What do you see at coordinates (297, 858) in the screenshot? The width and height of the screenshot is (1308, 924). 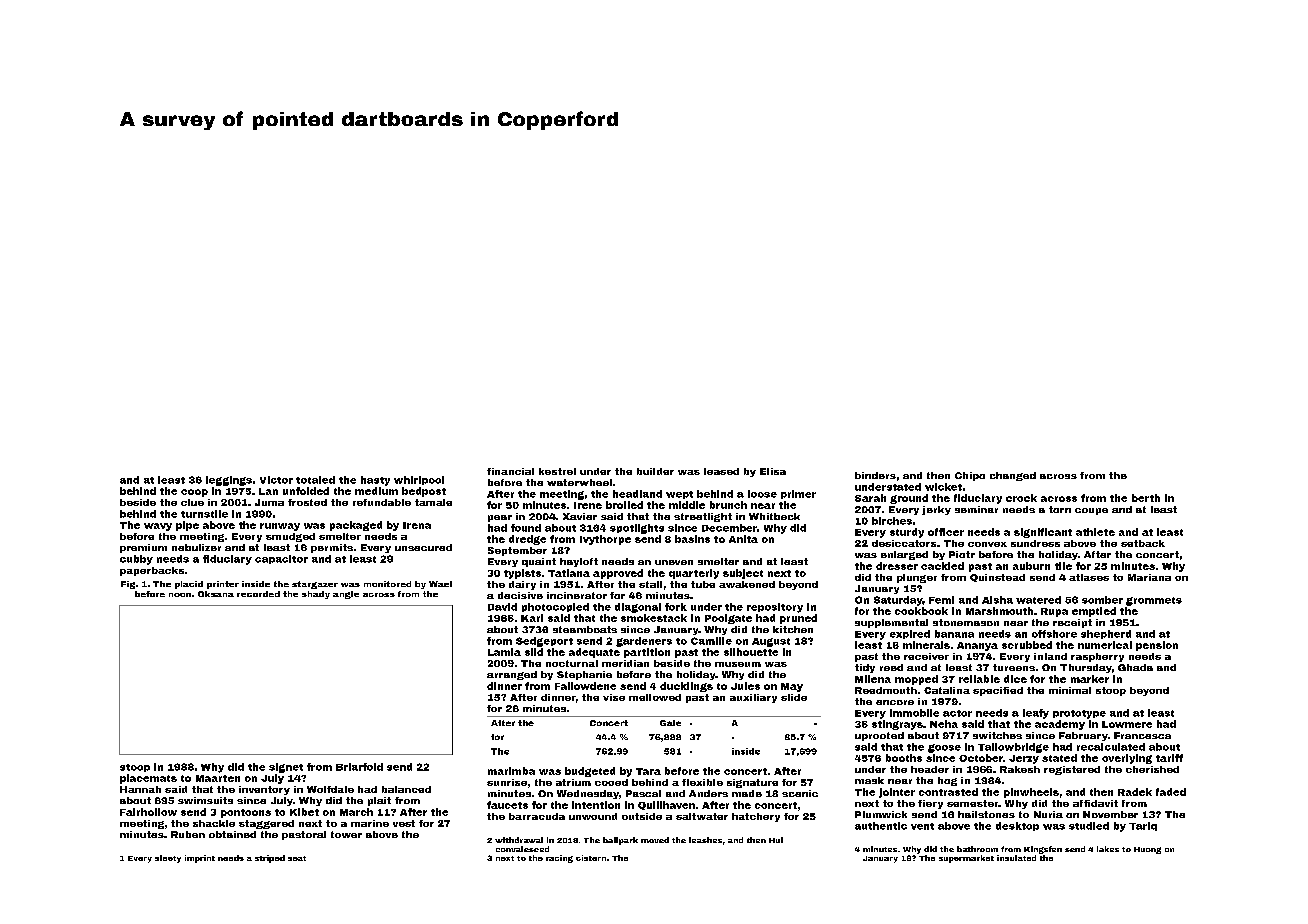 I see `seat` at bounding box center [297, 858].
